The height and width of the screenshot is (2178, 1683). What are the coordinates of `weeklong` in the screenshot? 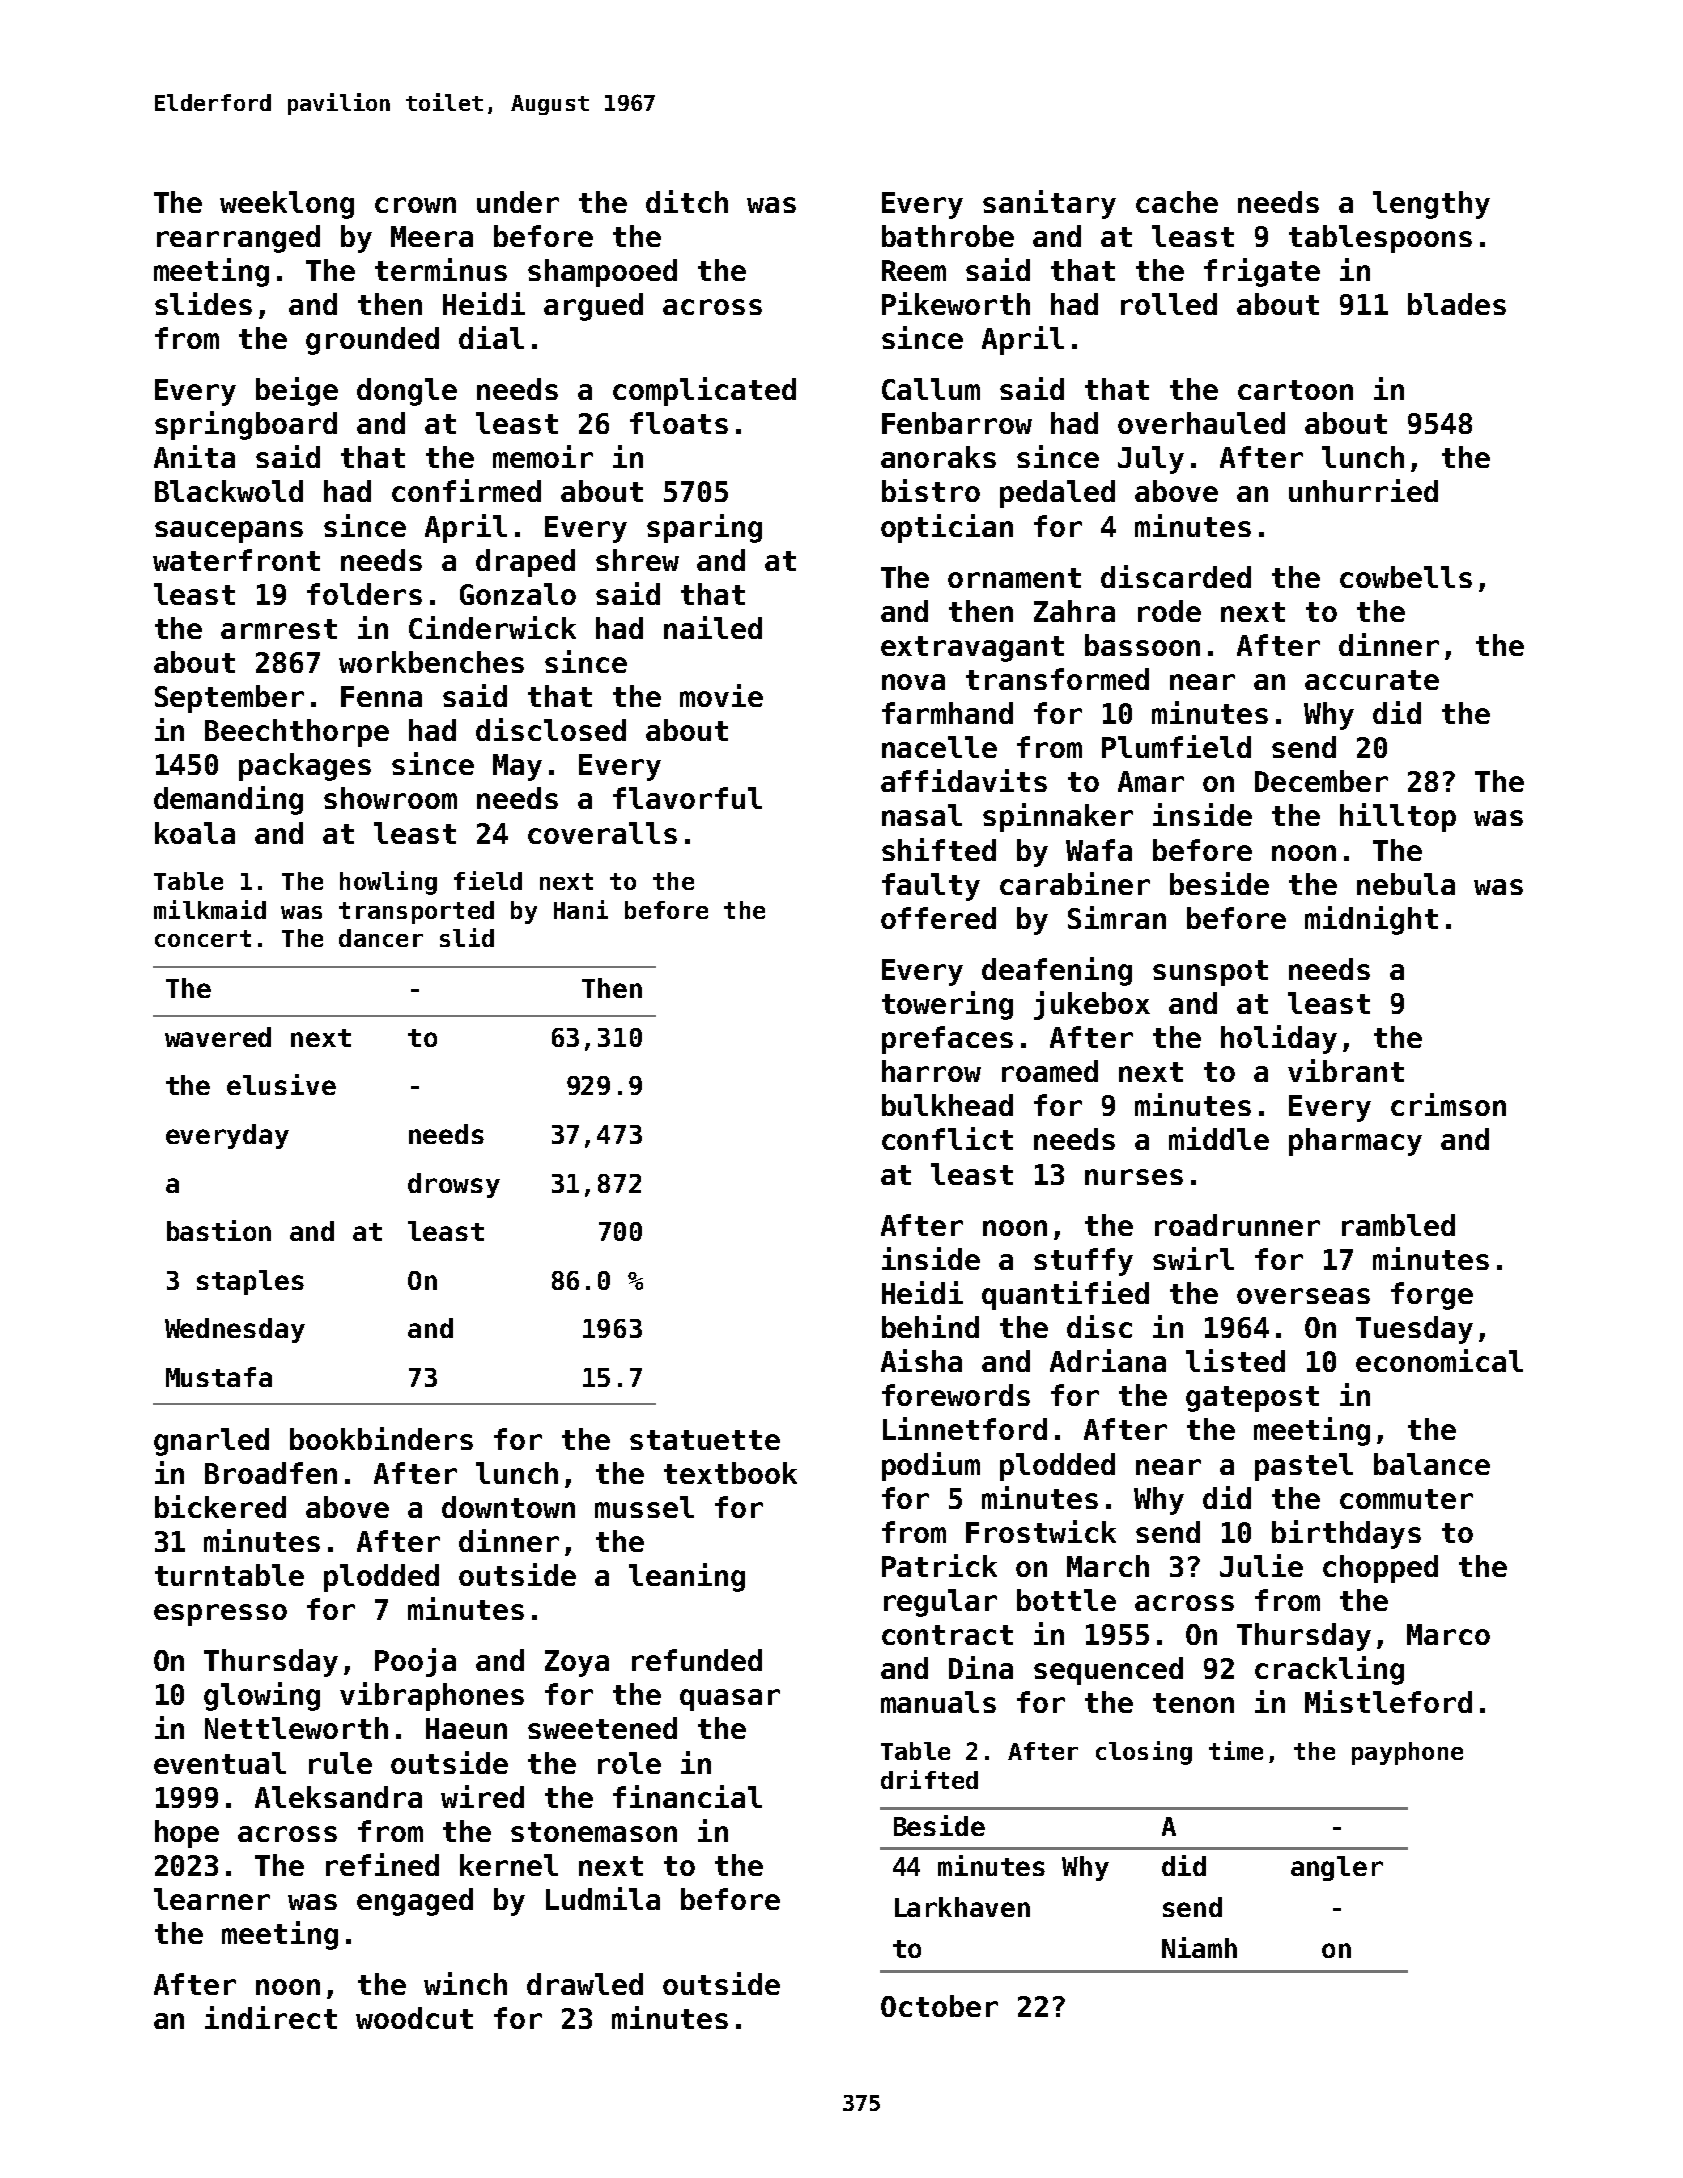 It's located at (287, 205).
